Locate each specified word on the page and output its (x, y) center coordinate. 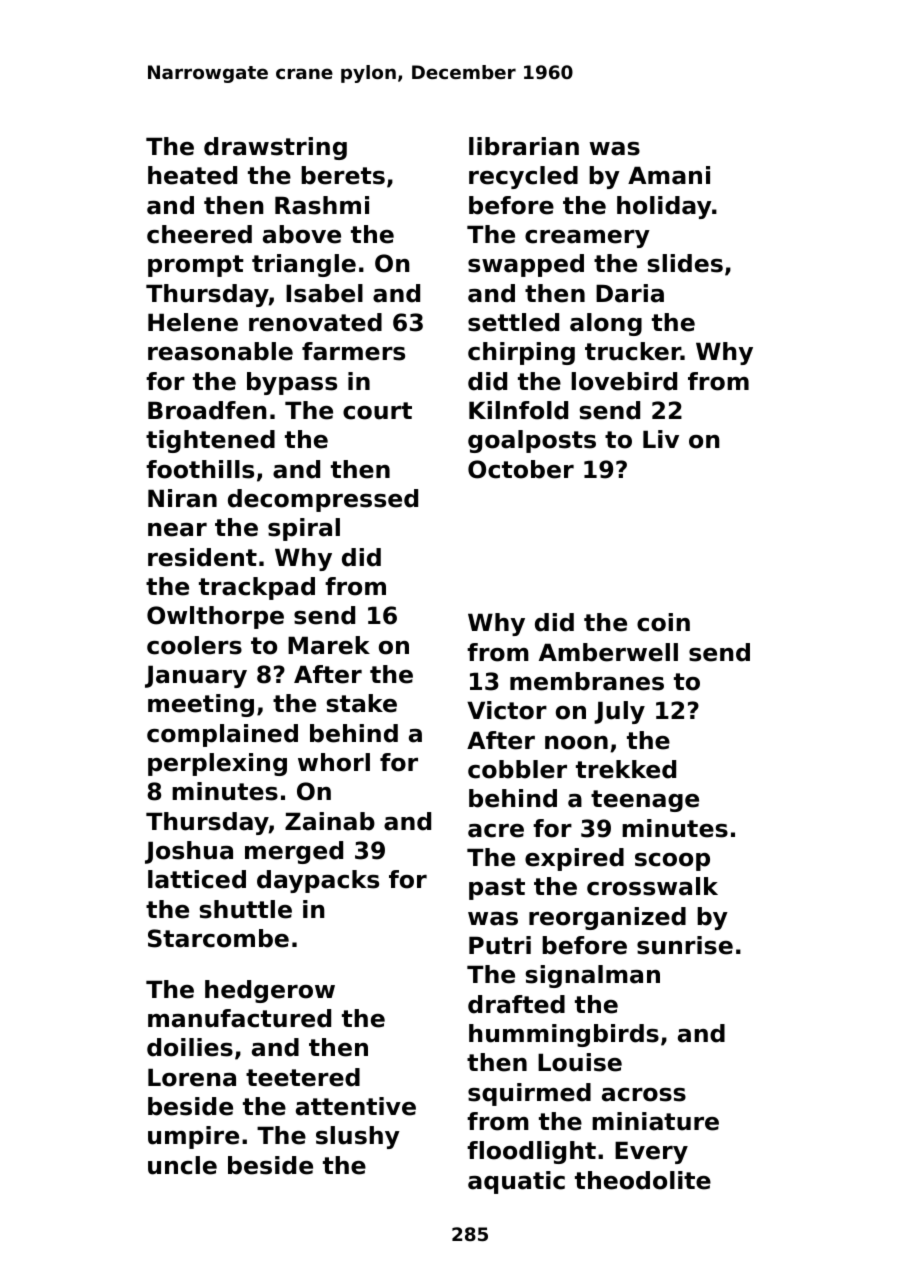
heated (192, 175)
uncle (182, 1165)
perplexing (217, 764)
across (644, 1095)
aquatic (516, 1182)
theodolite (643, 1180)
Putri (500, 945)
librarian (524, 146)
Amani (669, 175)
